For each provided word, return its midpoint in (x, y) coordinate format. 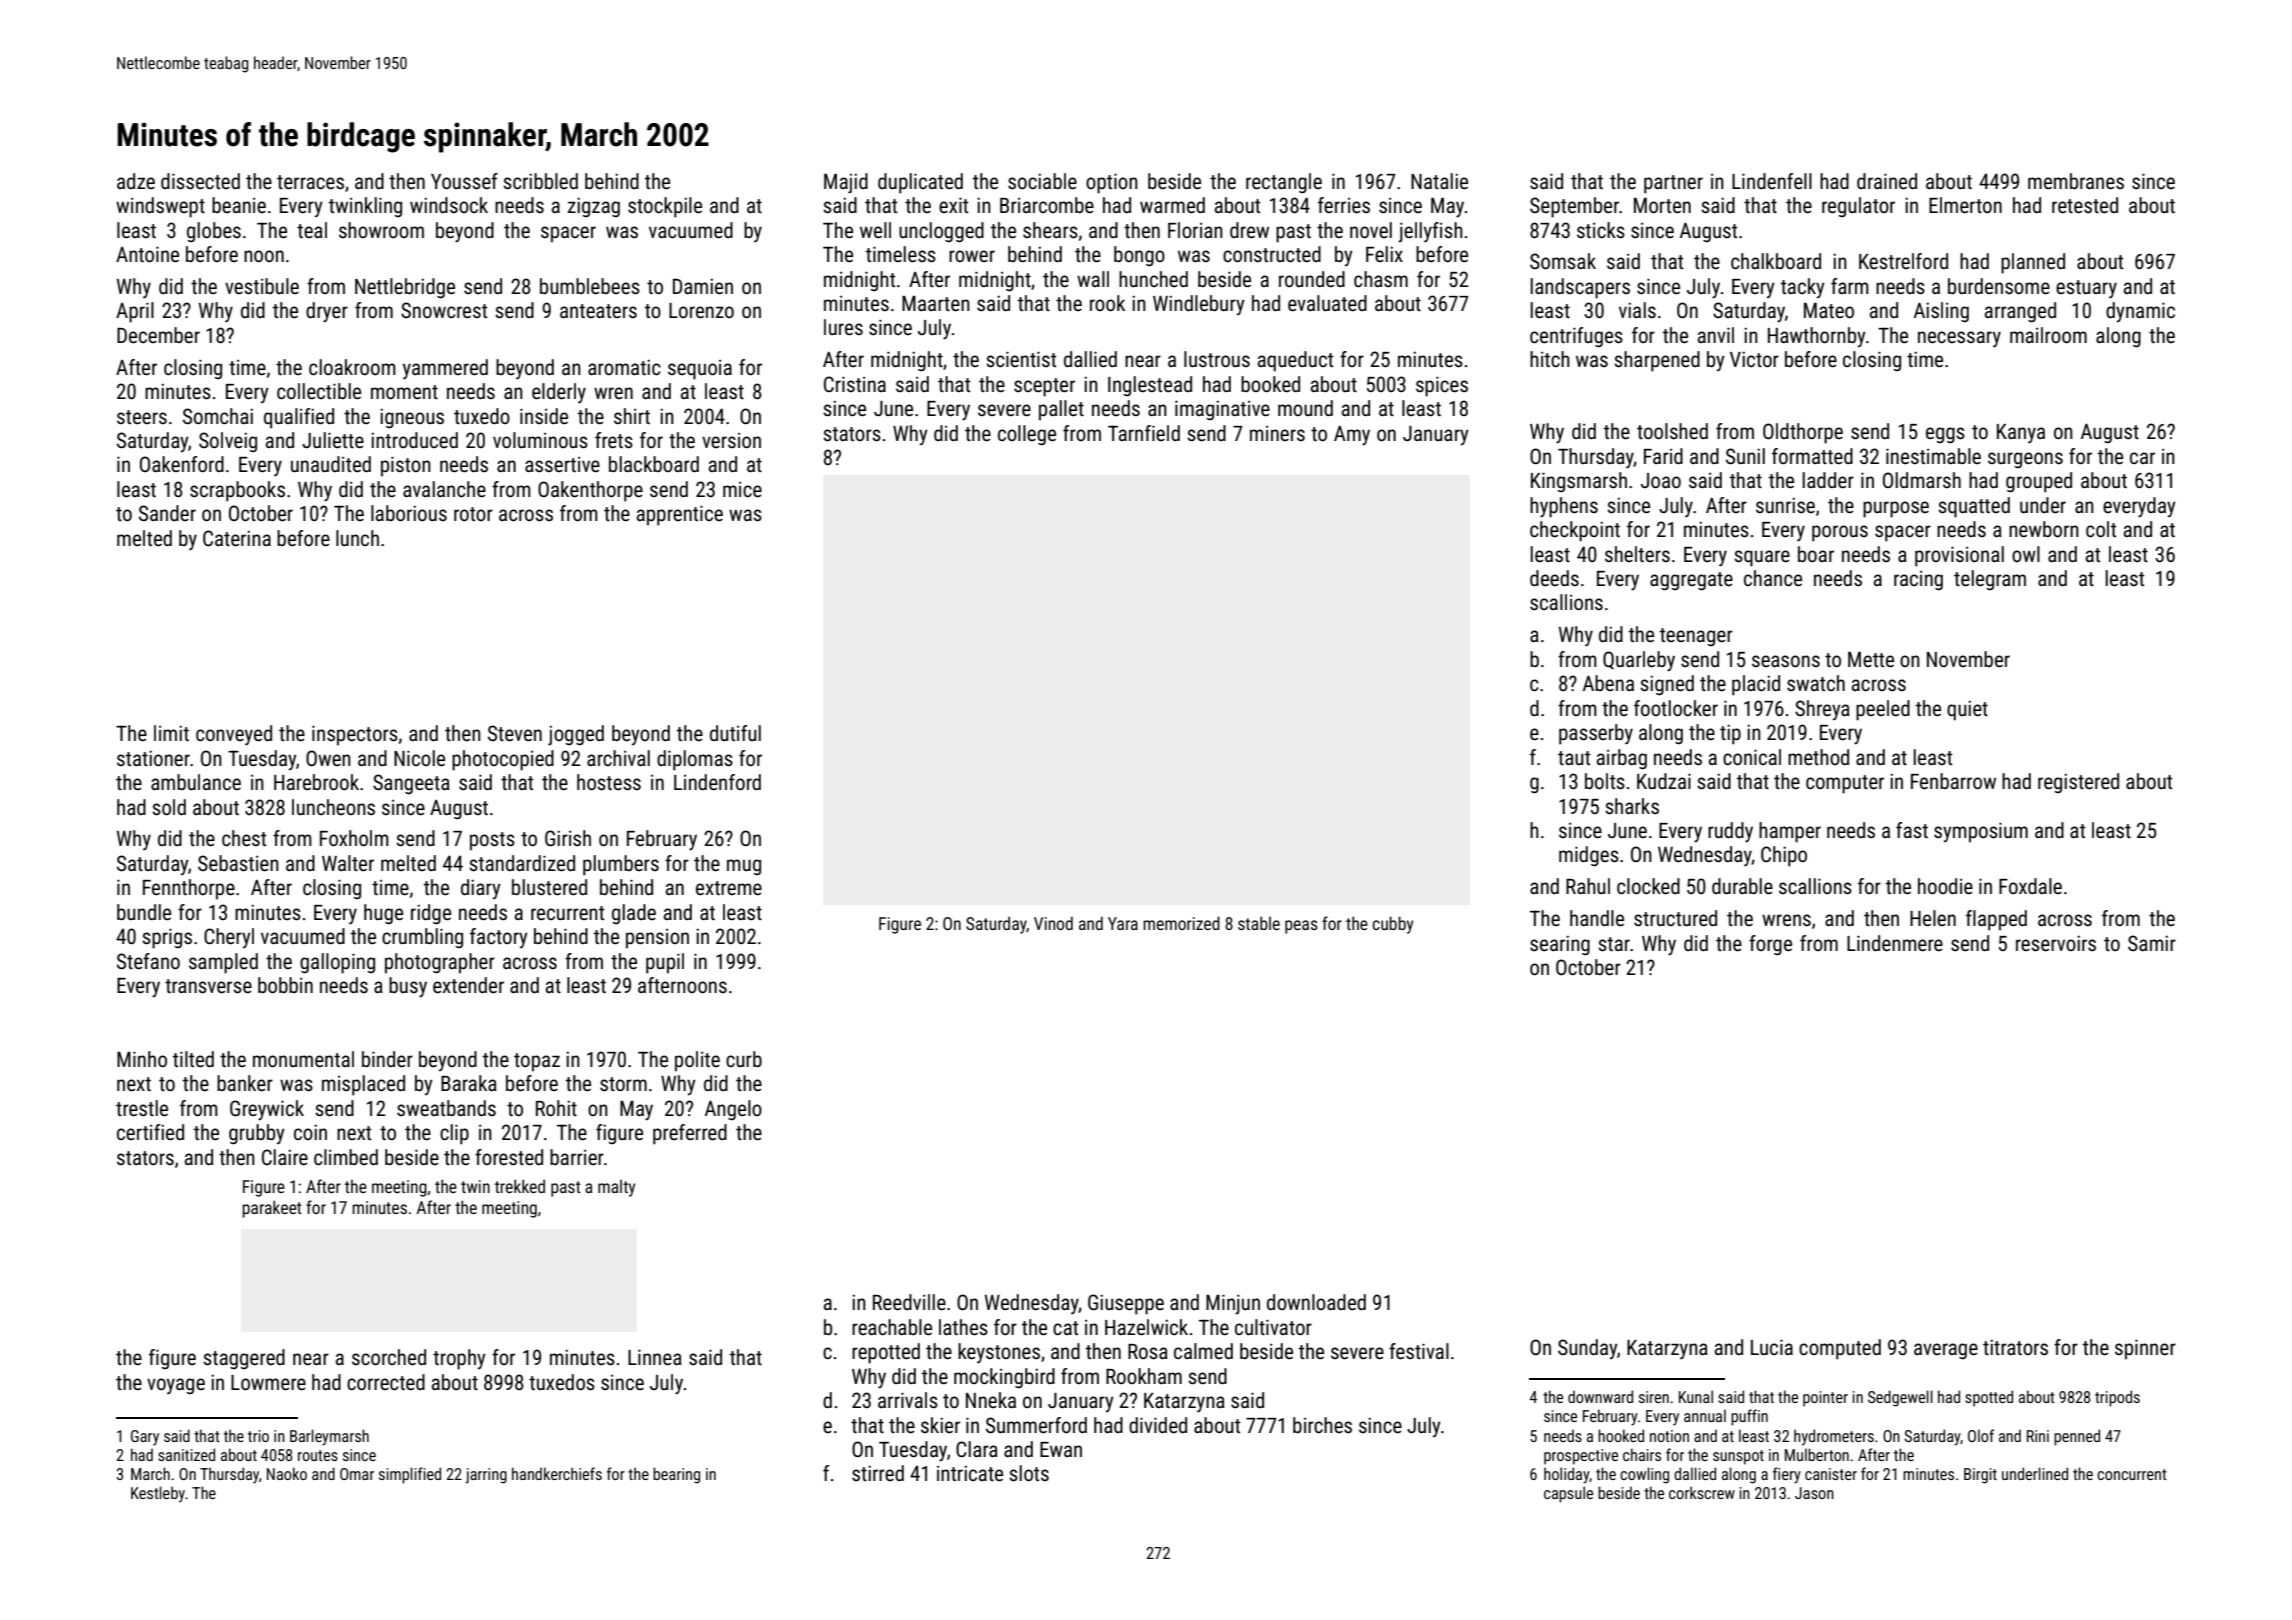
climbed (346, 1157)
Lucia (1772, 1347)
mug (744, 867)
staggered (244, 1359)
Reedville (909, 1302)
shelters (1637, 554)
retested (2085, 205)
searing (1560, 945)
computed (1840, 1349)
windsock (449, 205)
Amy (1352, 435)
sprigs (167, 938)
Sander (167, 513)
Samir (2152, 943)
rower (972, 256)
